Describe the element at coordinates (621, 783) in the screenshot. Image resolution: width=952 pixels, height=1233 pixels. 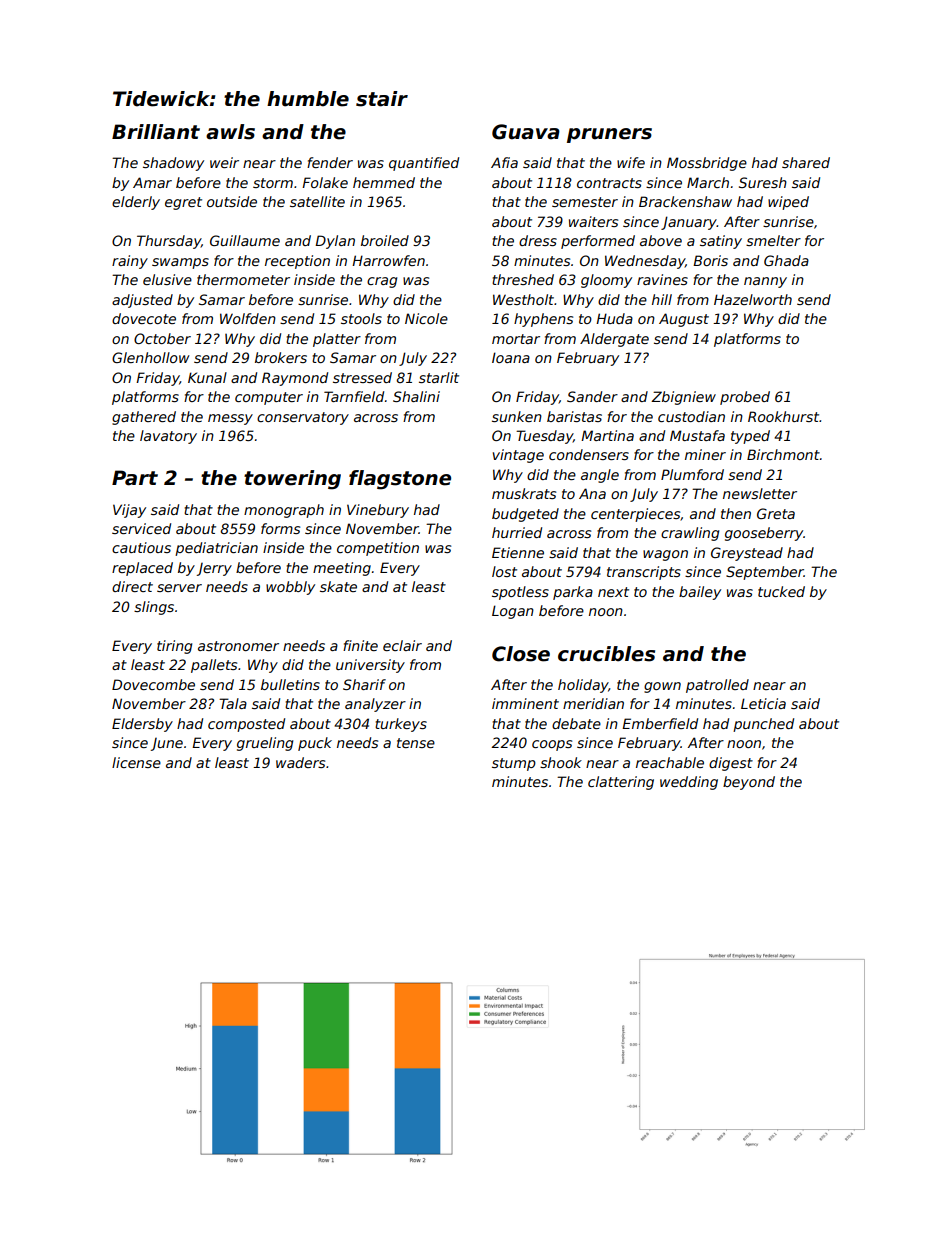
I see `clattering` at that location.
